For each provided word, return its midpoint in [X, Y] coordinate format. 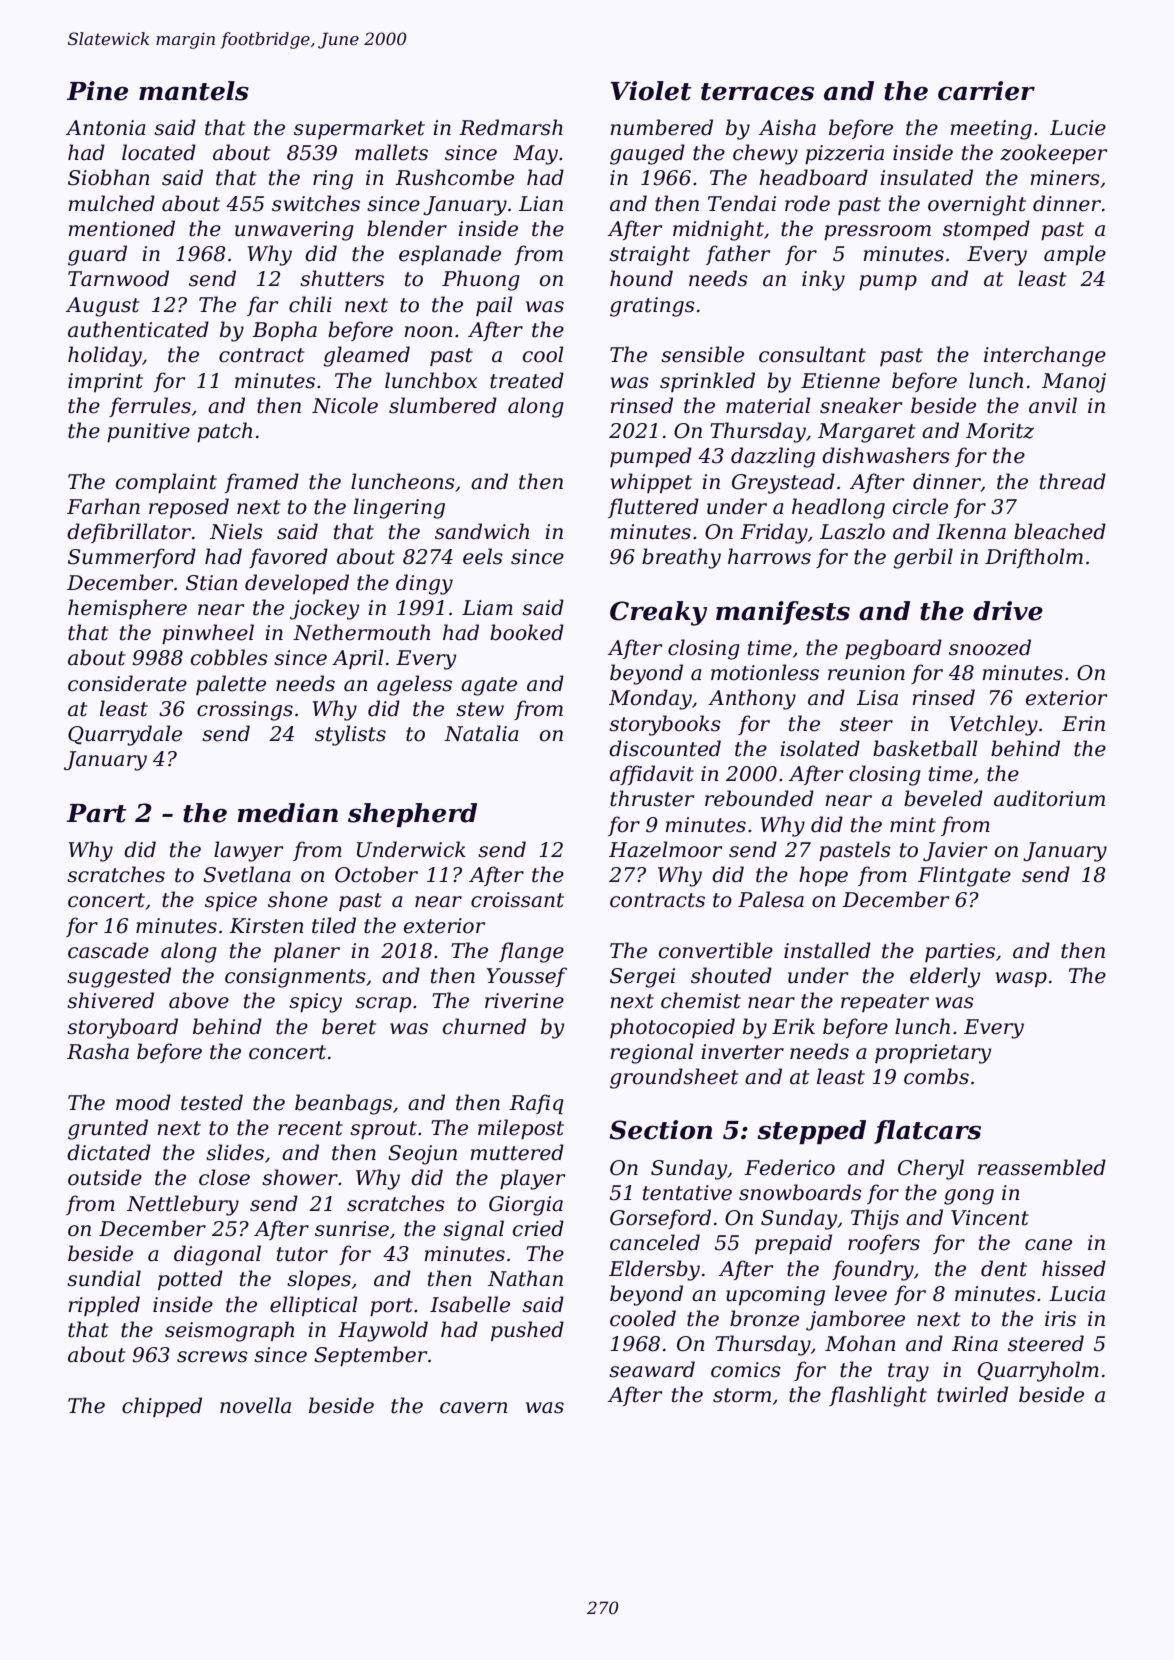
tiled [334, 925]
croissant [517, 900]
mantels [194, 91]
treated [527, 380]
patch [224, 432]
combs [936, 1076]
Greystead [783, 483]
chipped [162, 1407]
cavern [474, 1408]
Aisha [787, 127]
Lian [541, 204]
